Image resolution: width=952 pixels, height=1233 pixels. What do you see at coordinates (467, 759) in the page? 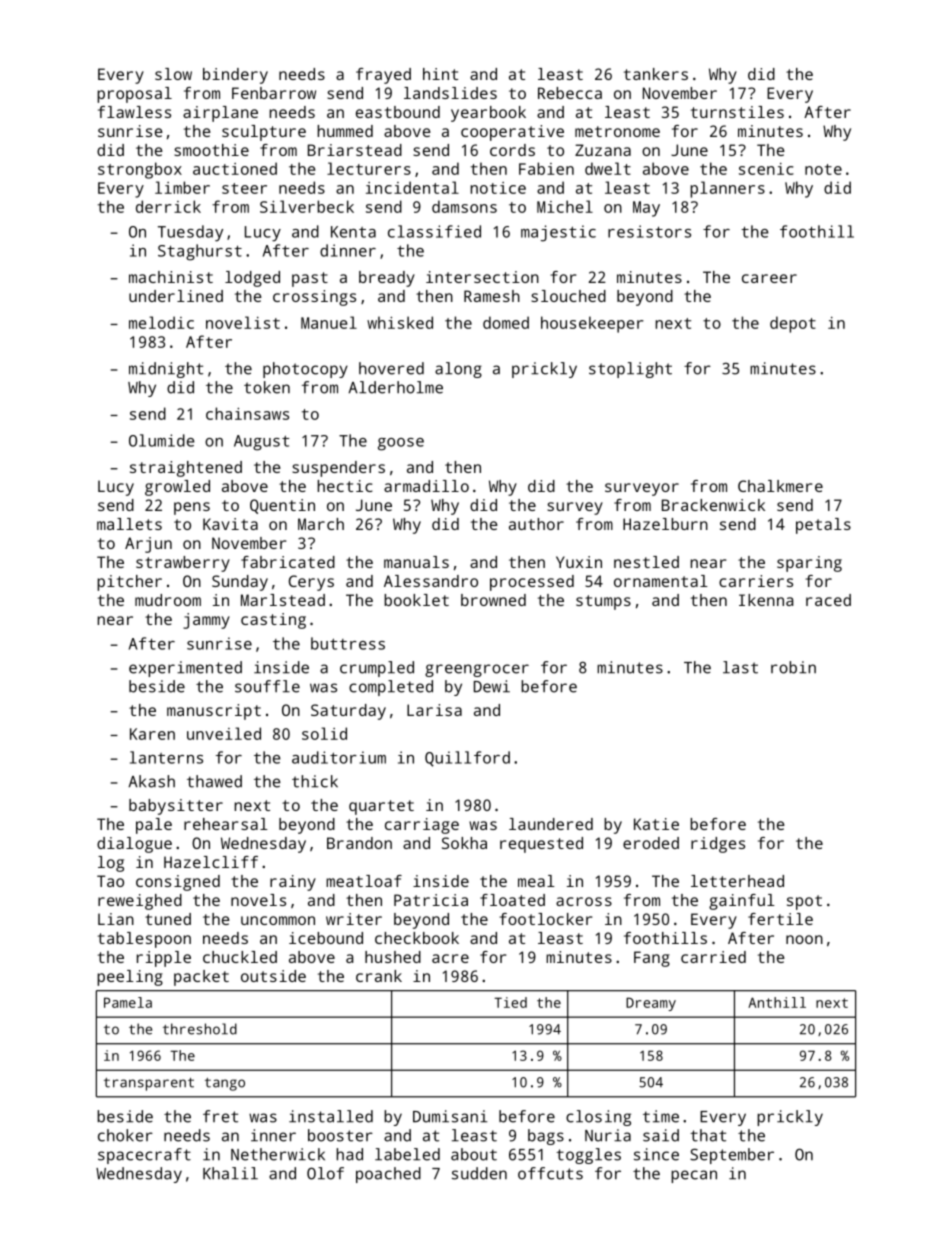
I see `Quillford` at bounding box center [467, 759].
